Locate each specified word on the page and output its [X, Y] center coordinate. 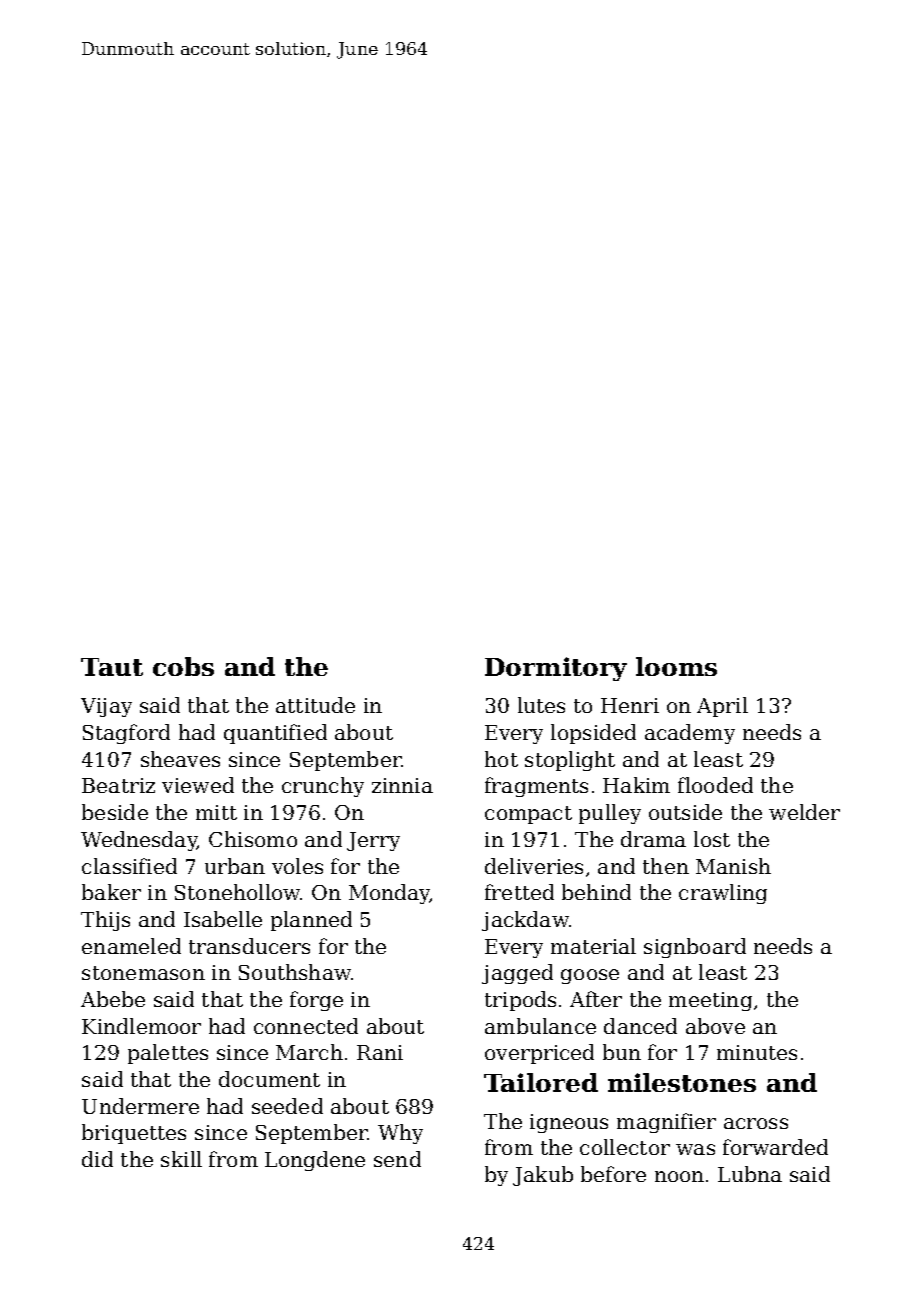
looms [676, 666]
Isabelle [223, 919]
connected [306, 1026]
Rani [380, 1052]
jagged [517, 974]
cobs [183, 666]
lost [712, 839]
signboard [695, 948]
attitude [315, 705]
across [756, 1123]
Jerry [373, 841]
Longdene [315, 1161]
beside [115, 812]
